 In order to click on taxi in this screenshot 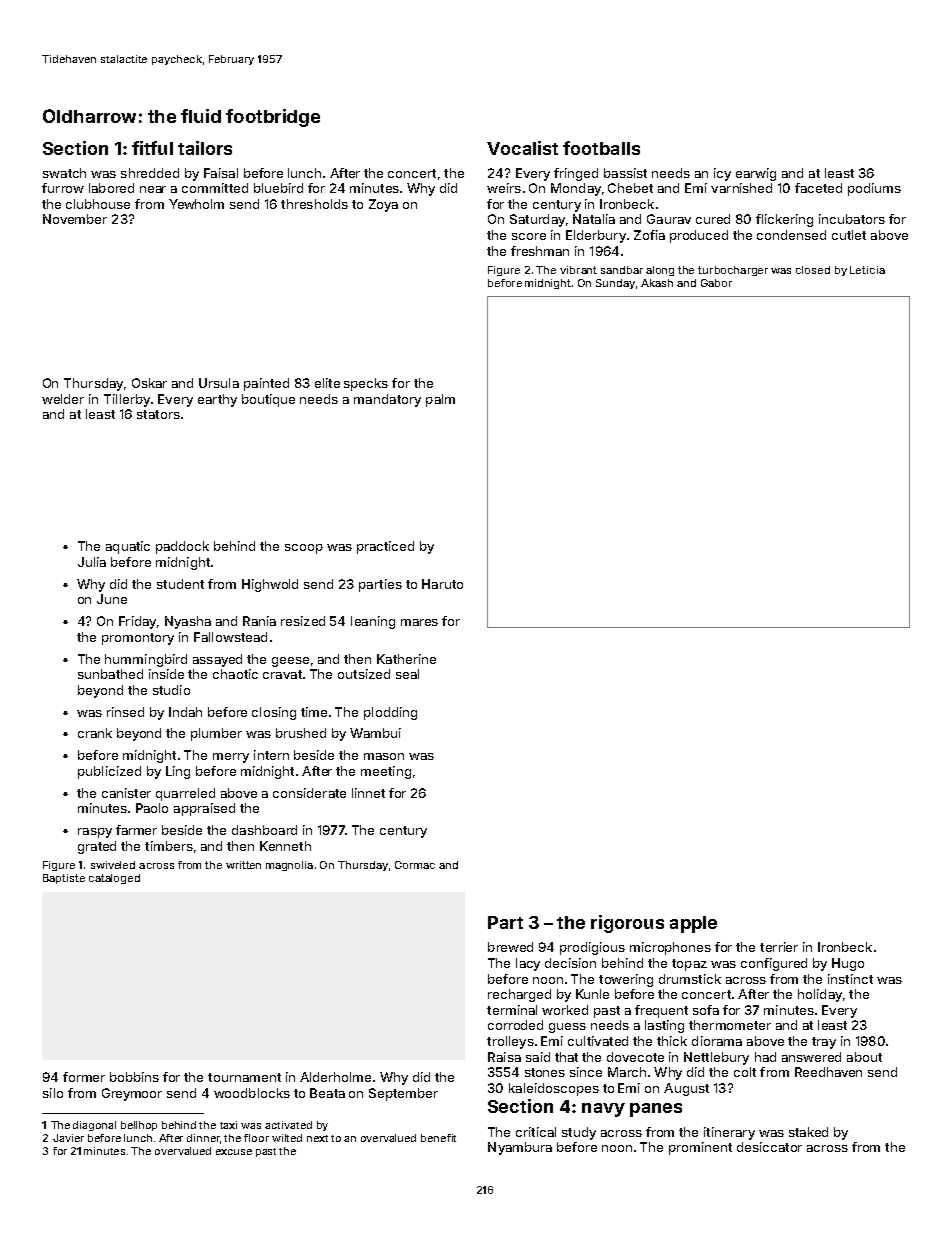, I will do `click(228, 1125)`.
